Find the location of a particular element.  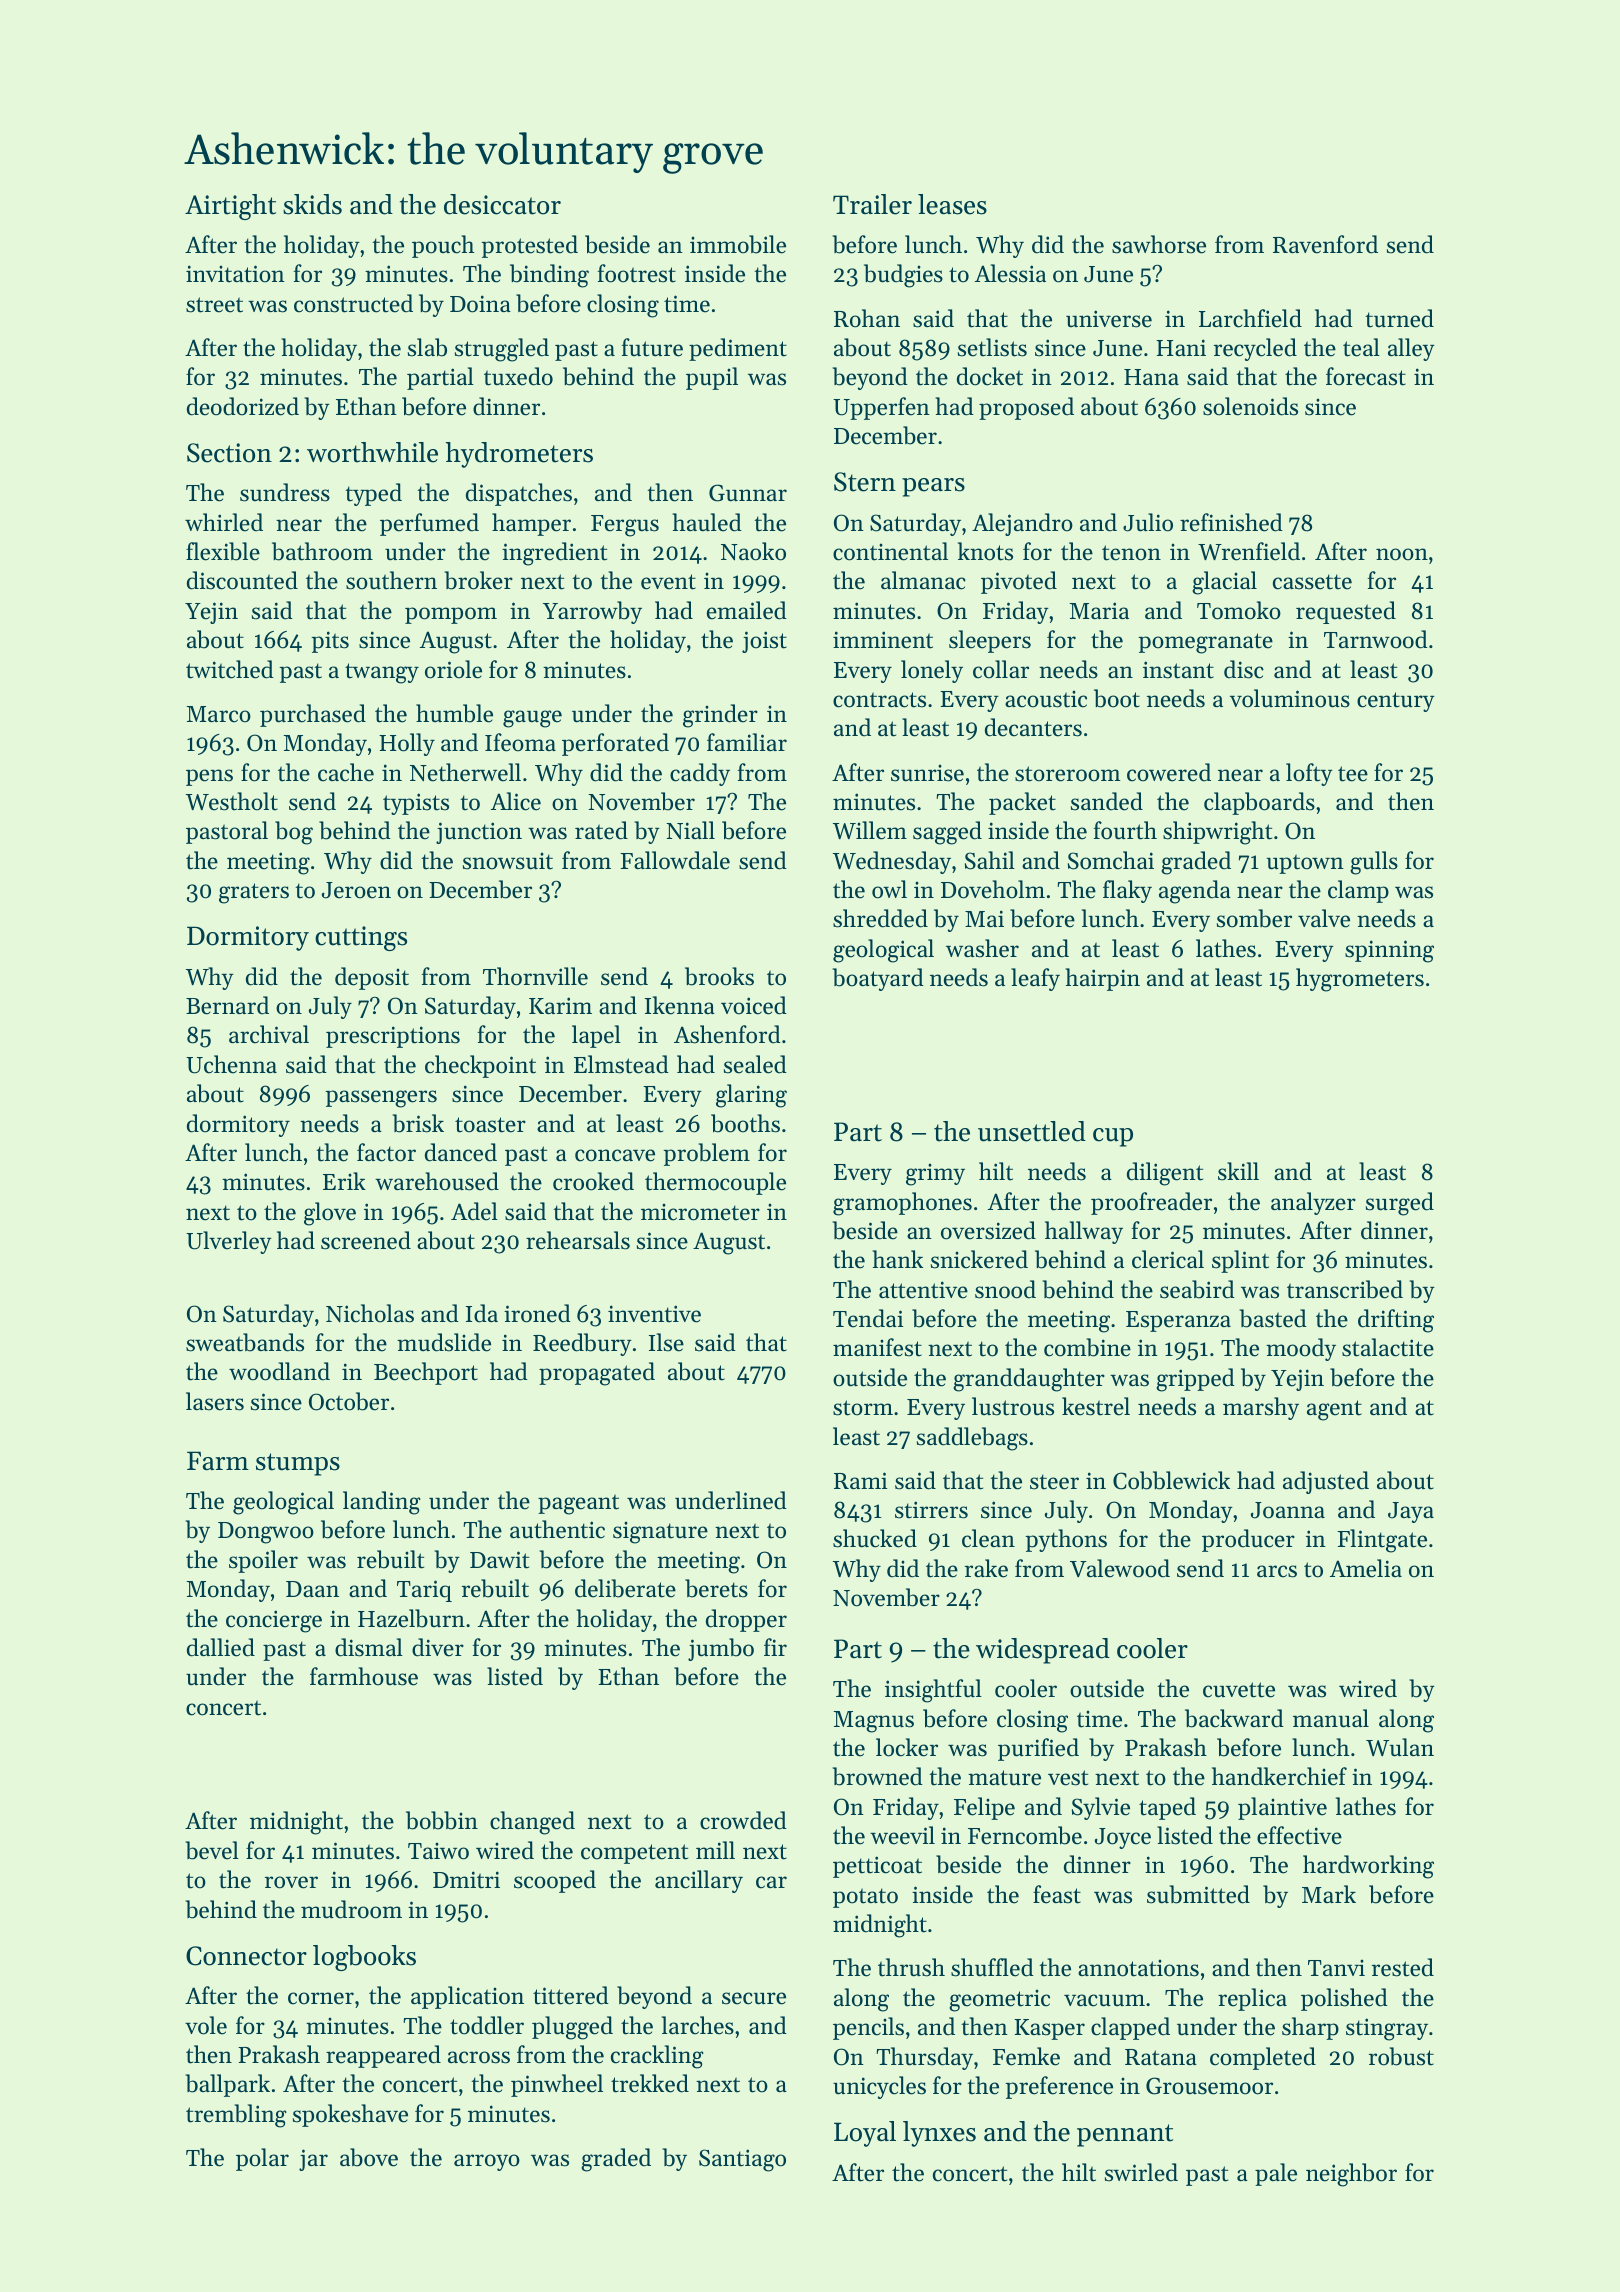

turned is located at coordinates (1399, 318).
